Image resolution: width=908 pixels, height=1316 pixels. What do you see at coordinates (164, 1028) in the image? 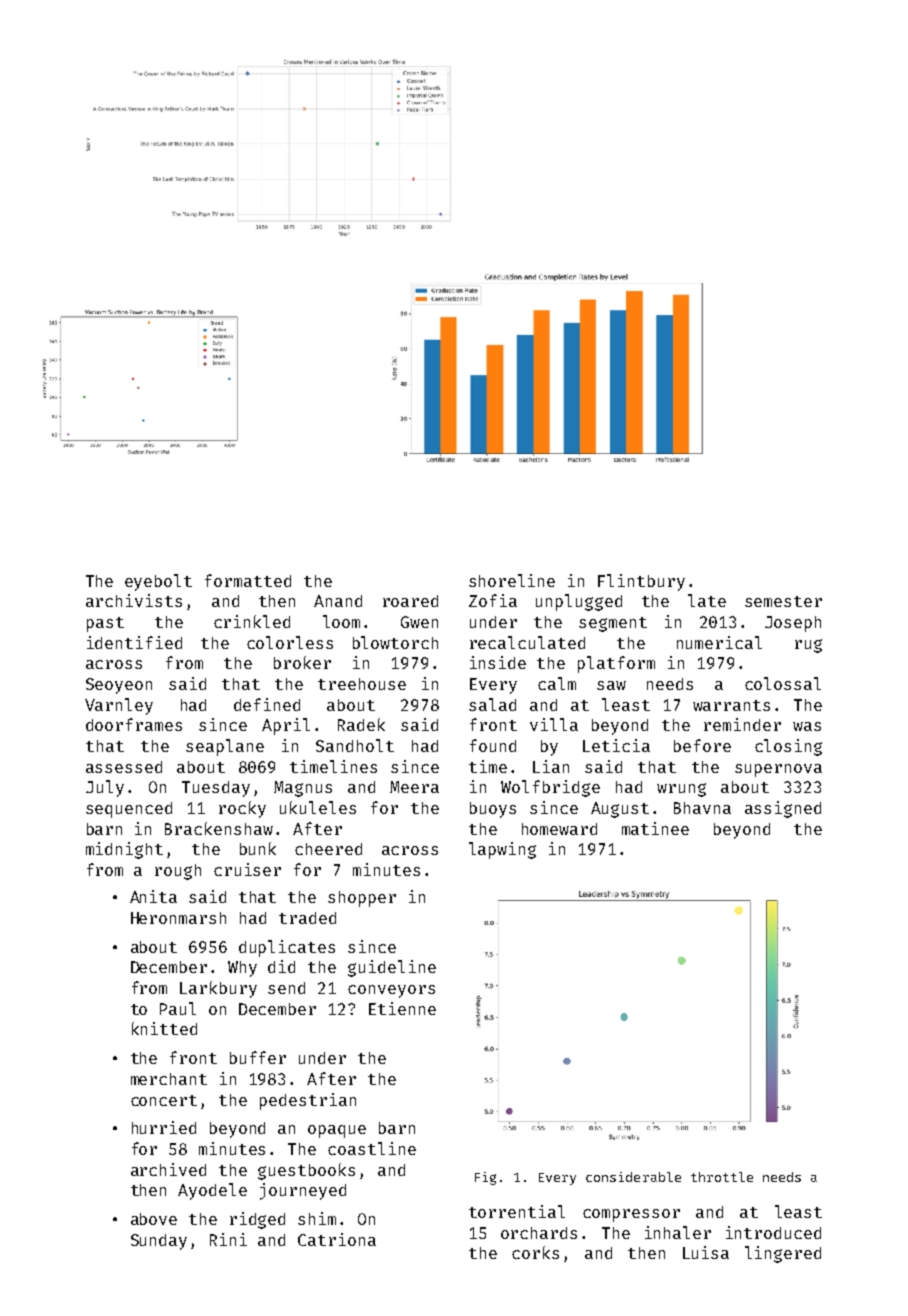
I see `knitted` at bounding box center [164, 1028].
